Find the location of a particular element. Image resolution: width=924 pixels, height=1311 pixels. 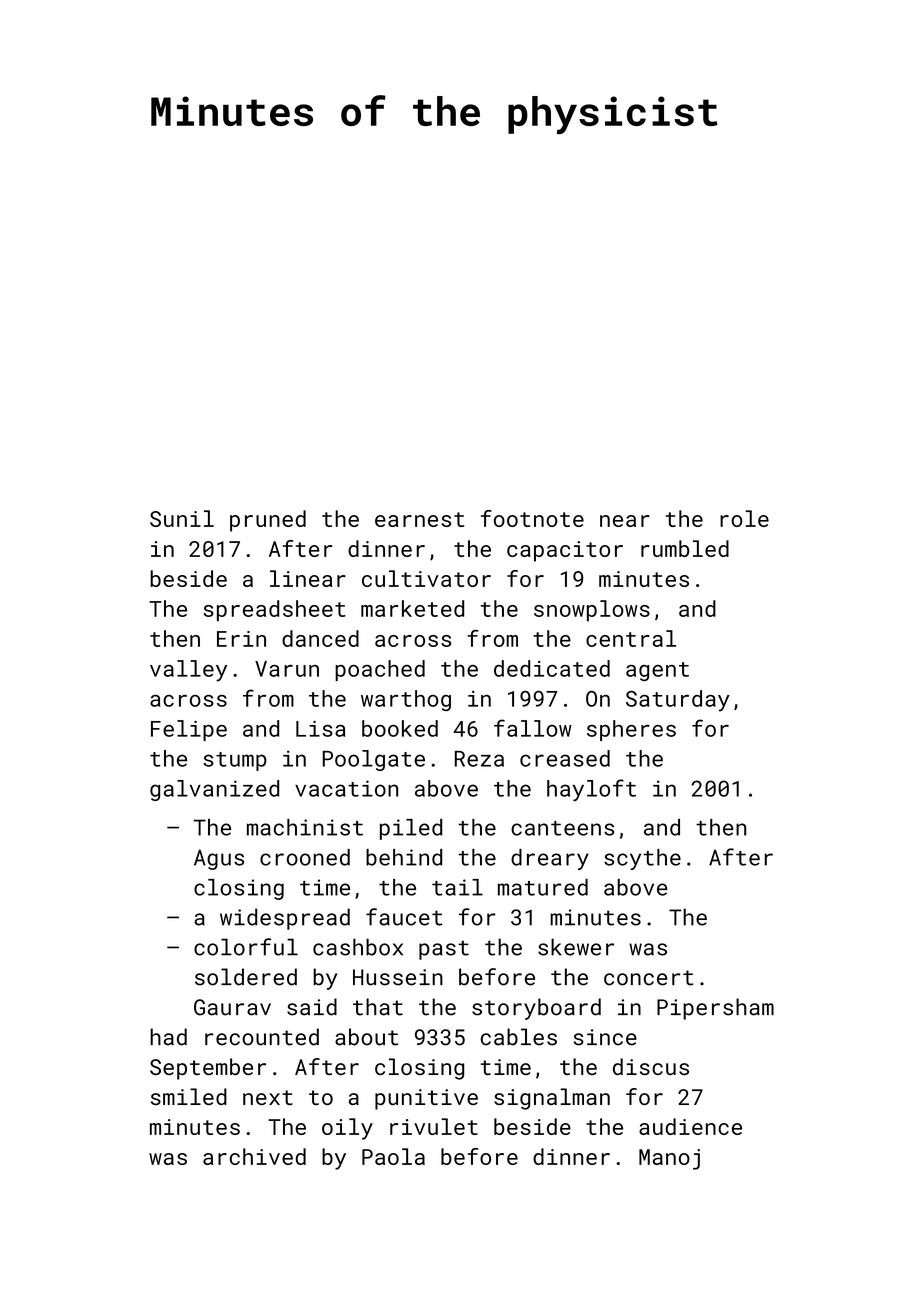

Manoj is located at coordinates (669, 1159).
